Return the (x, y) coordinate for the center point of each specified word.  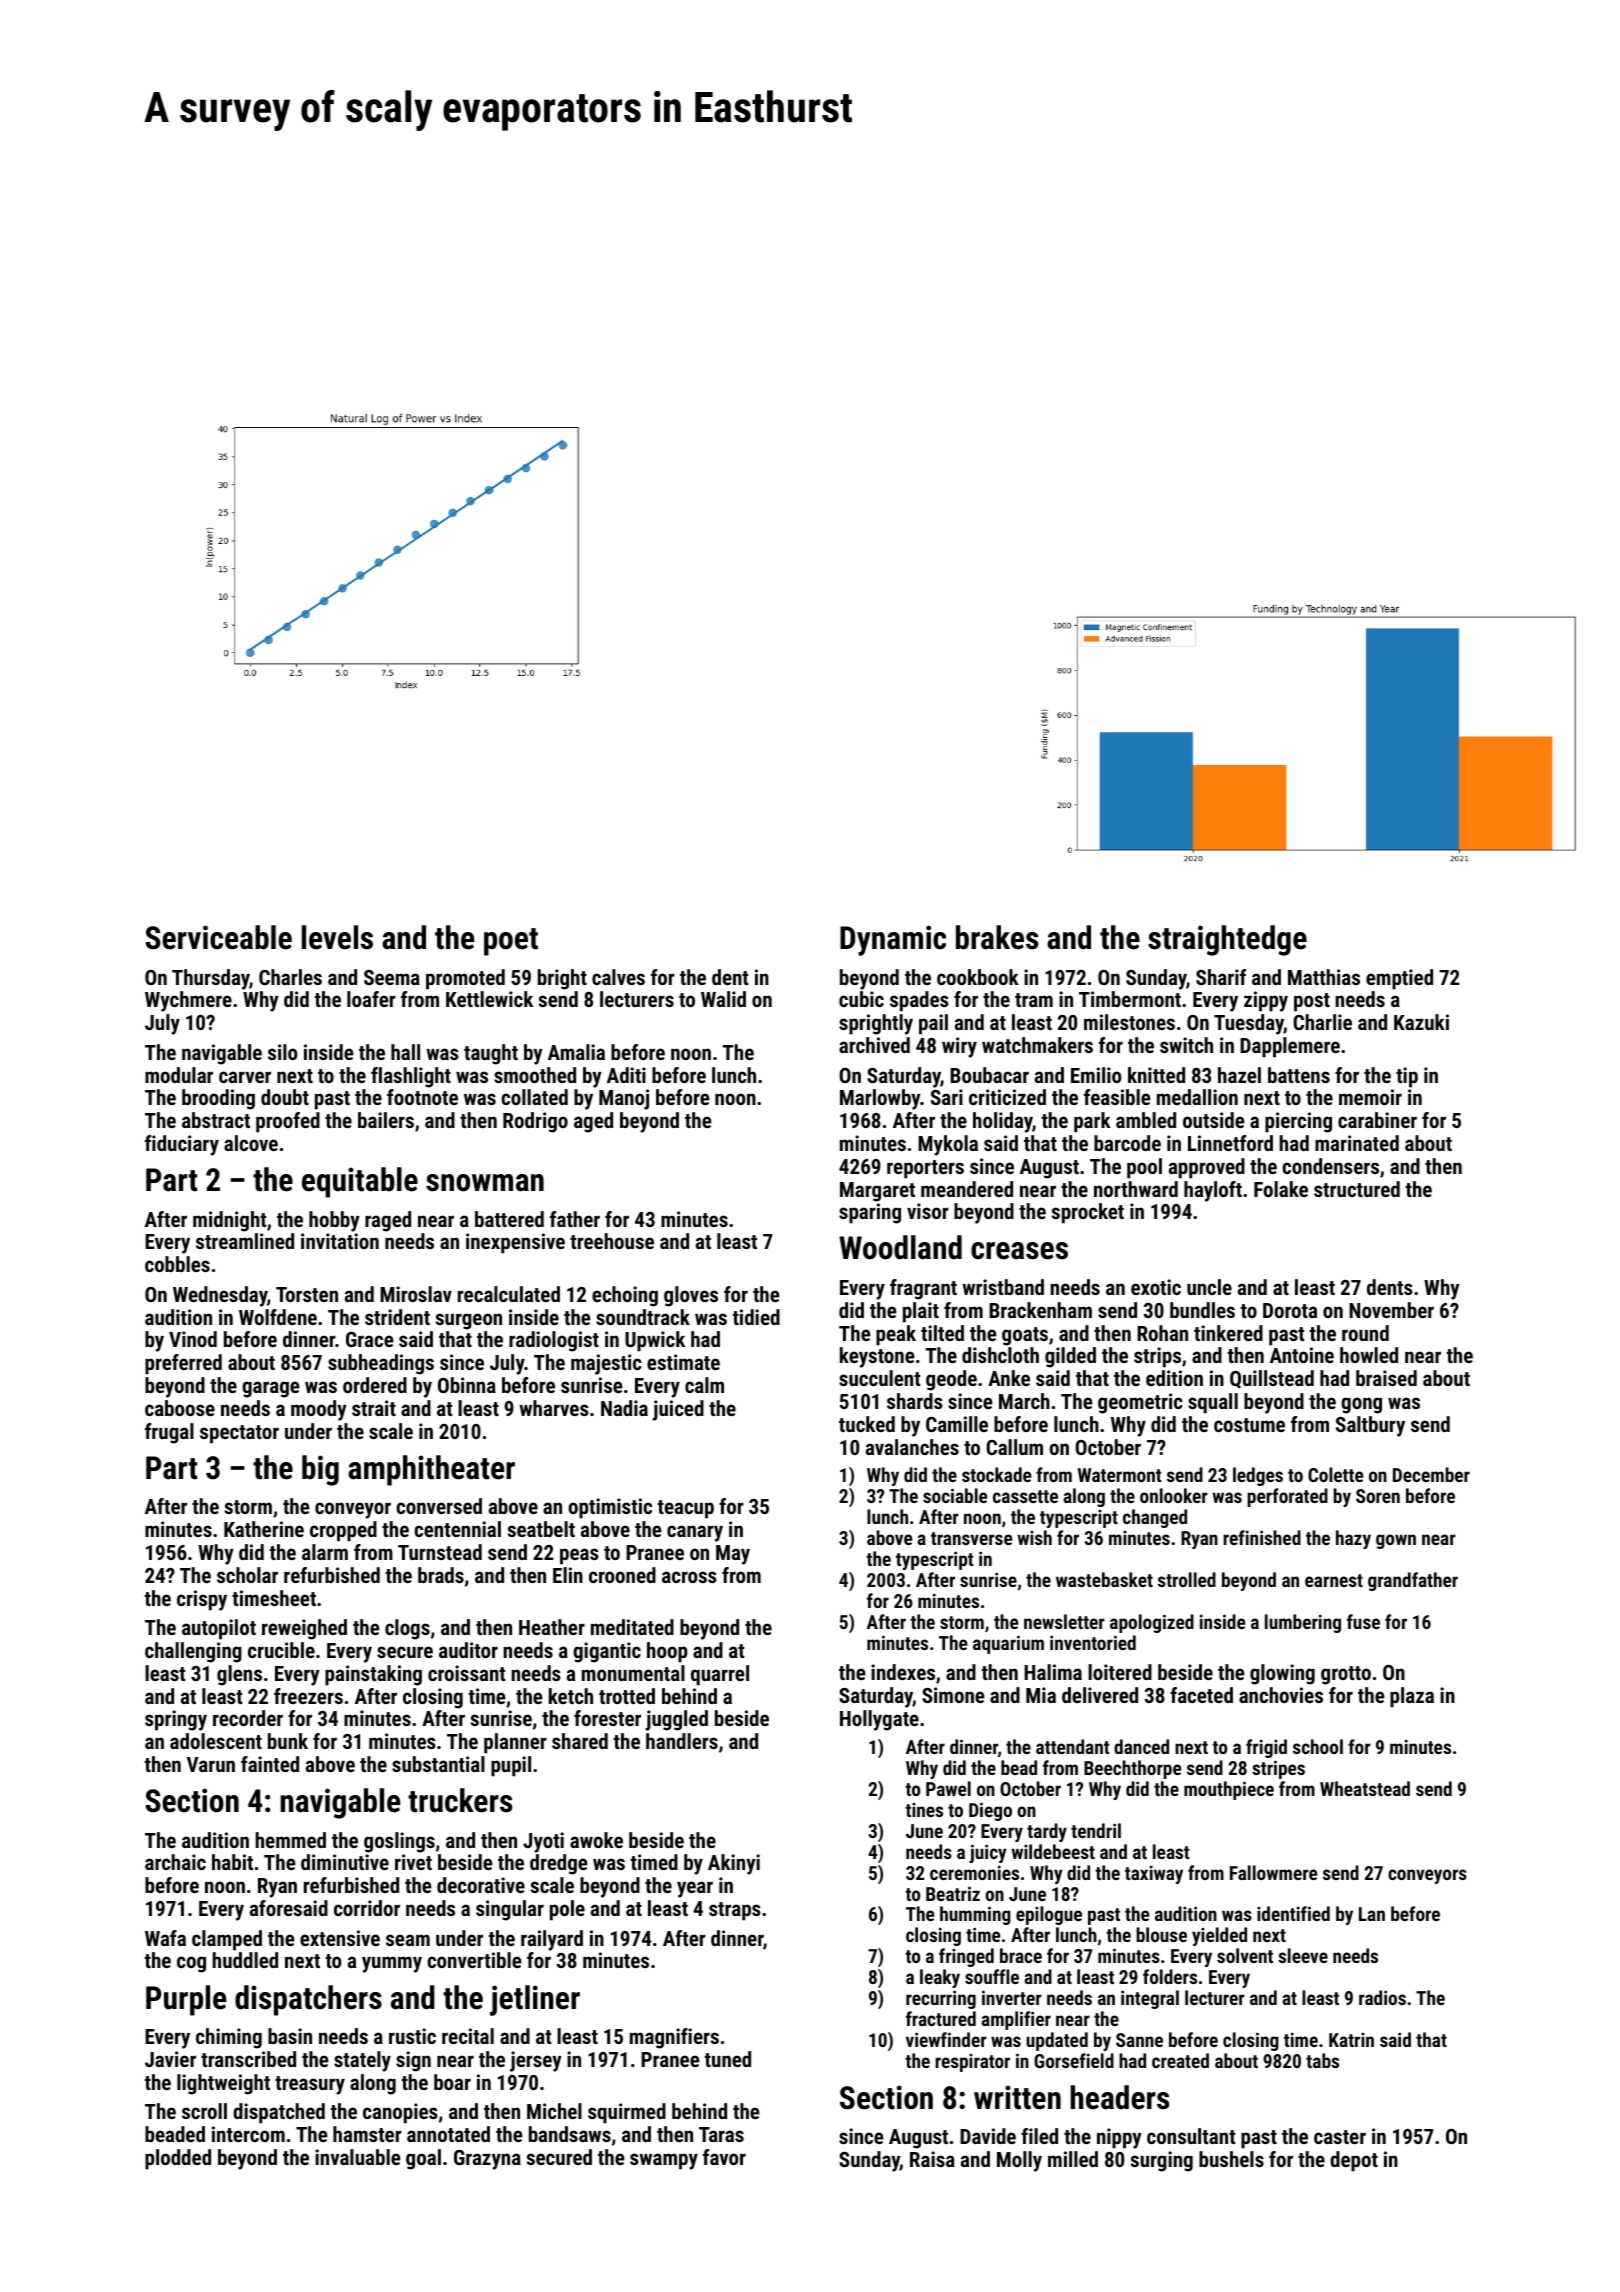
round (1365, 1333)
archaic (175, 1862)
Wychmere (188, 1001)
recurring (941, 1999)
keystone (877, 1357)
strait (374, 1408)
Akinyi (734, 1864)
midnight (230, 1221)
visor (928, 1211)
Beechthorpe (1132, 1769)
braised (1386, 1378)
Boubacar (989, 1075)
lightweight (223, 2084)
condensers (1330, 1166)
